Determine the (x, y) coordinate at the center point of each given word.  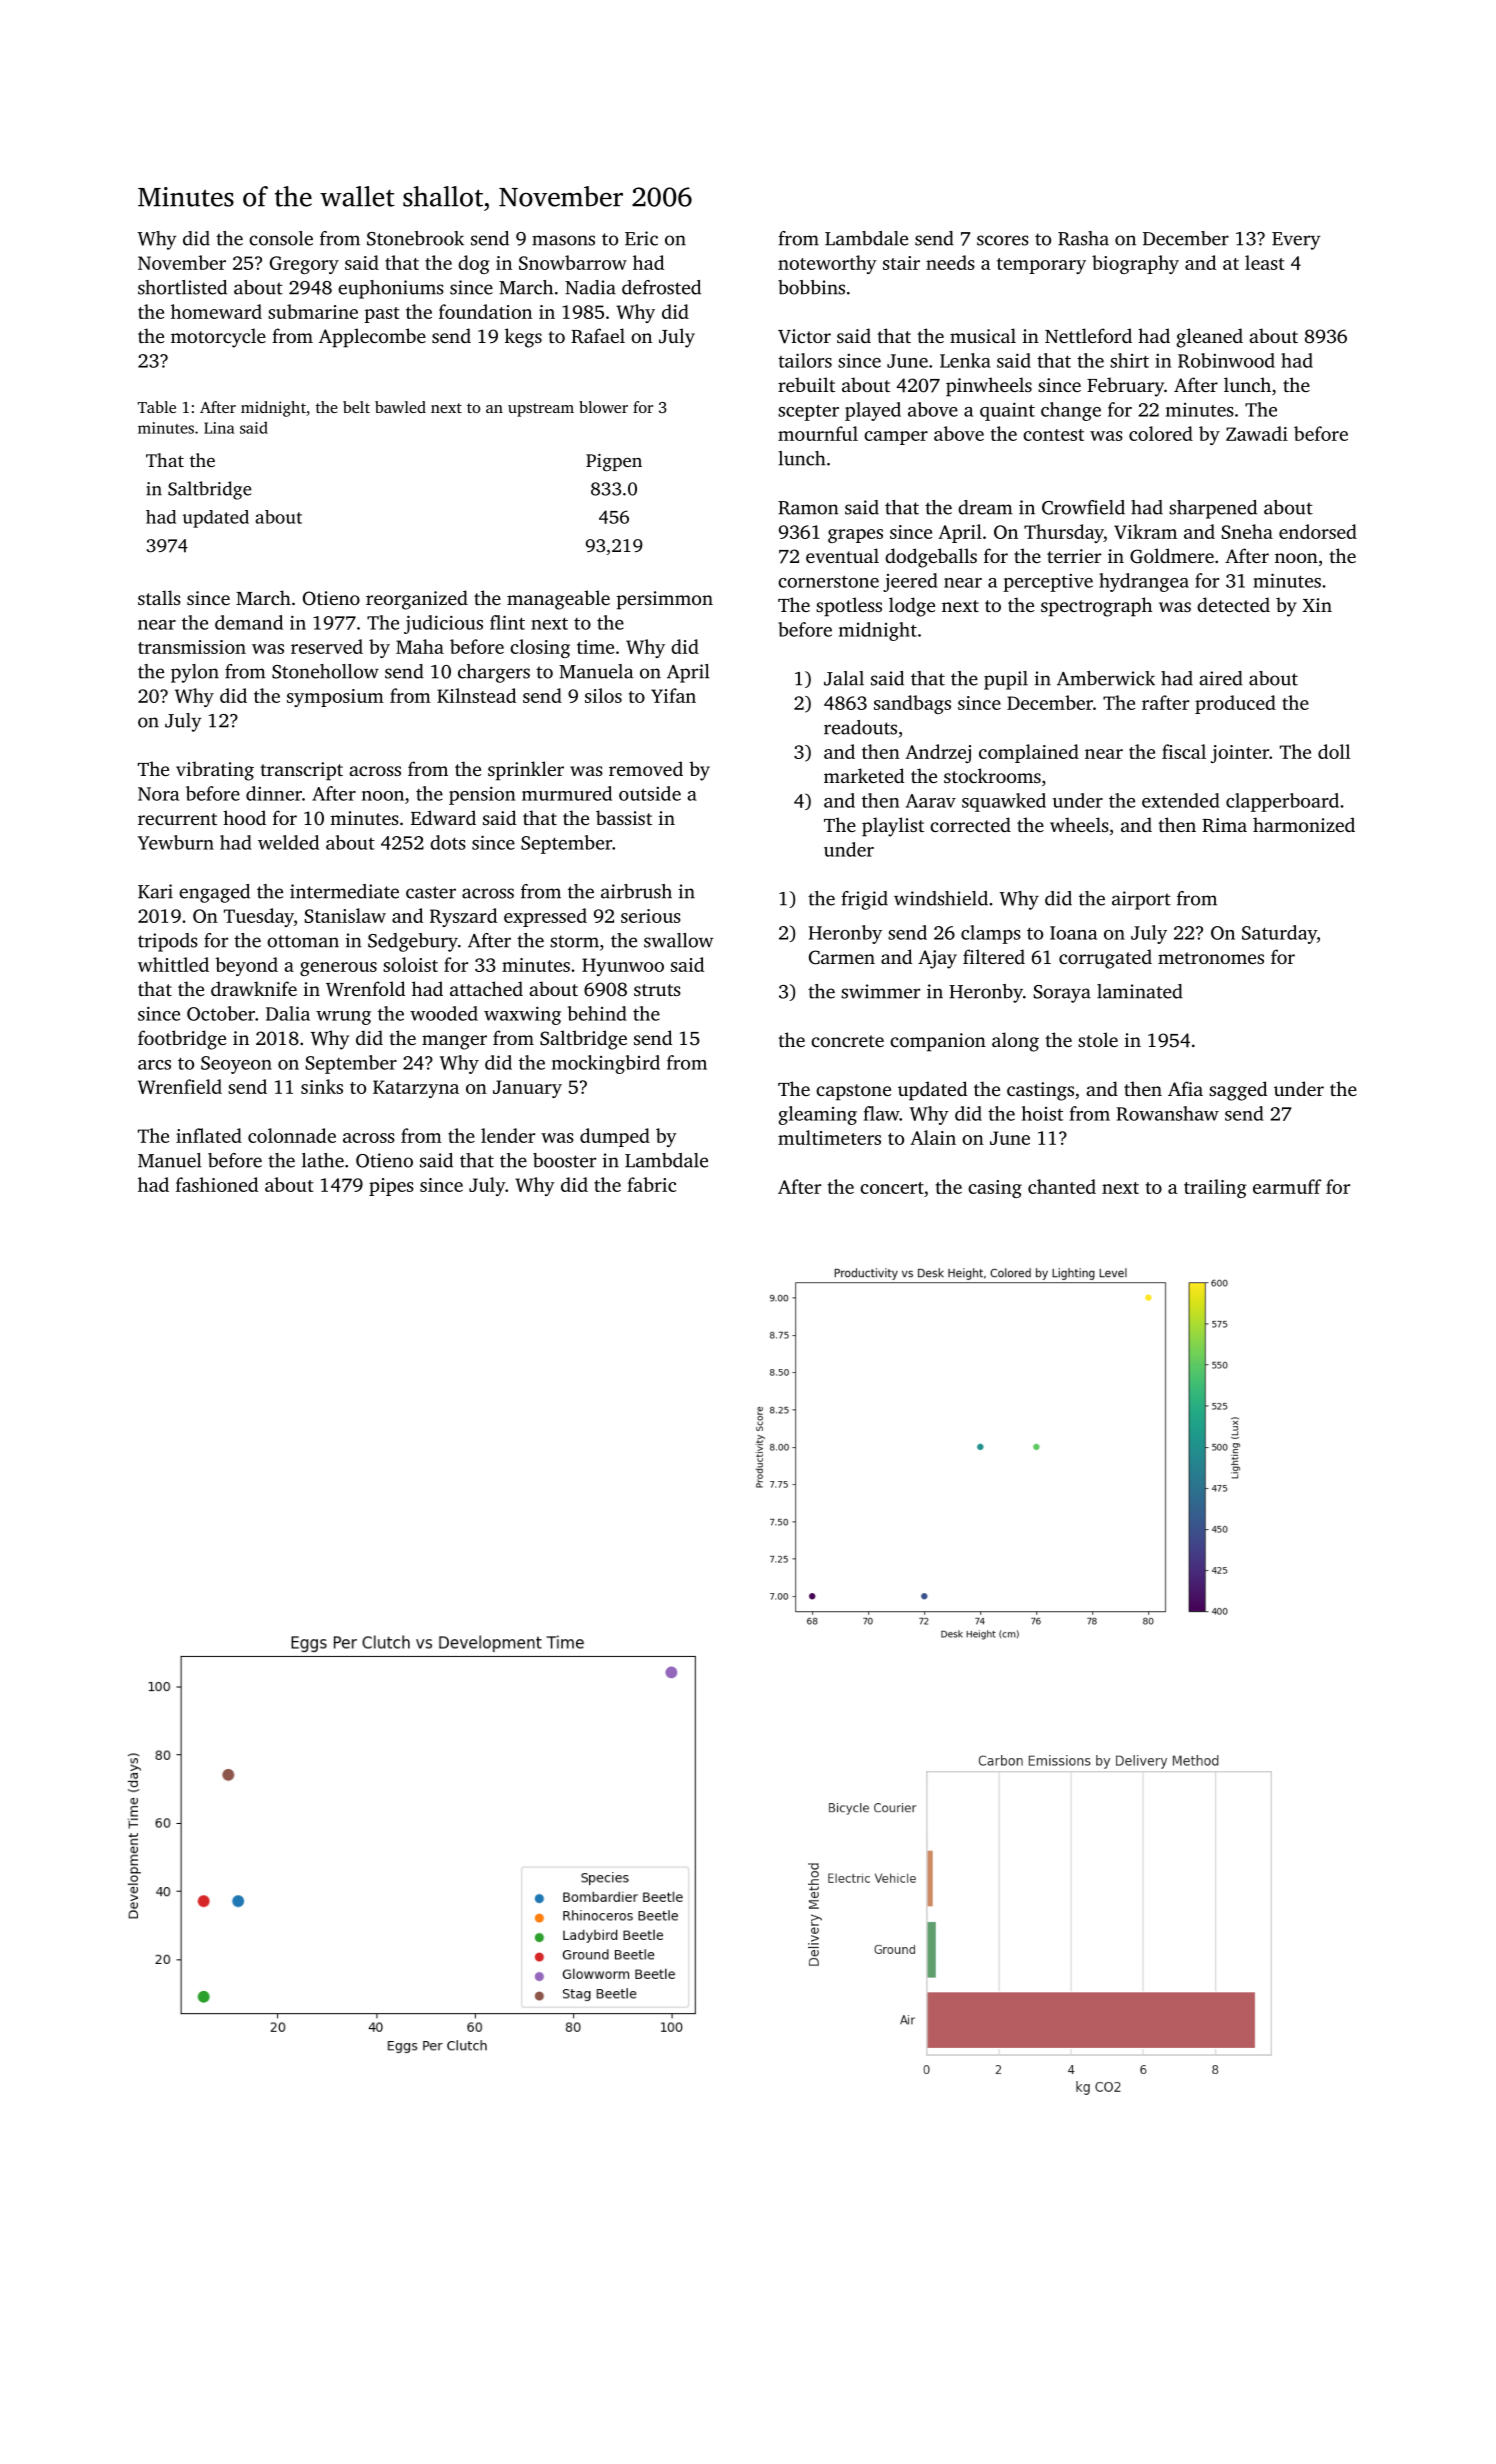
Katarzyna (416, 1089)
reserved (327, 646)
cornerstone (828, 581)
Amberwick (1106, 678)
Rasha (1083, 238)
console (281, 238)
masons (563, 240)
